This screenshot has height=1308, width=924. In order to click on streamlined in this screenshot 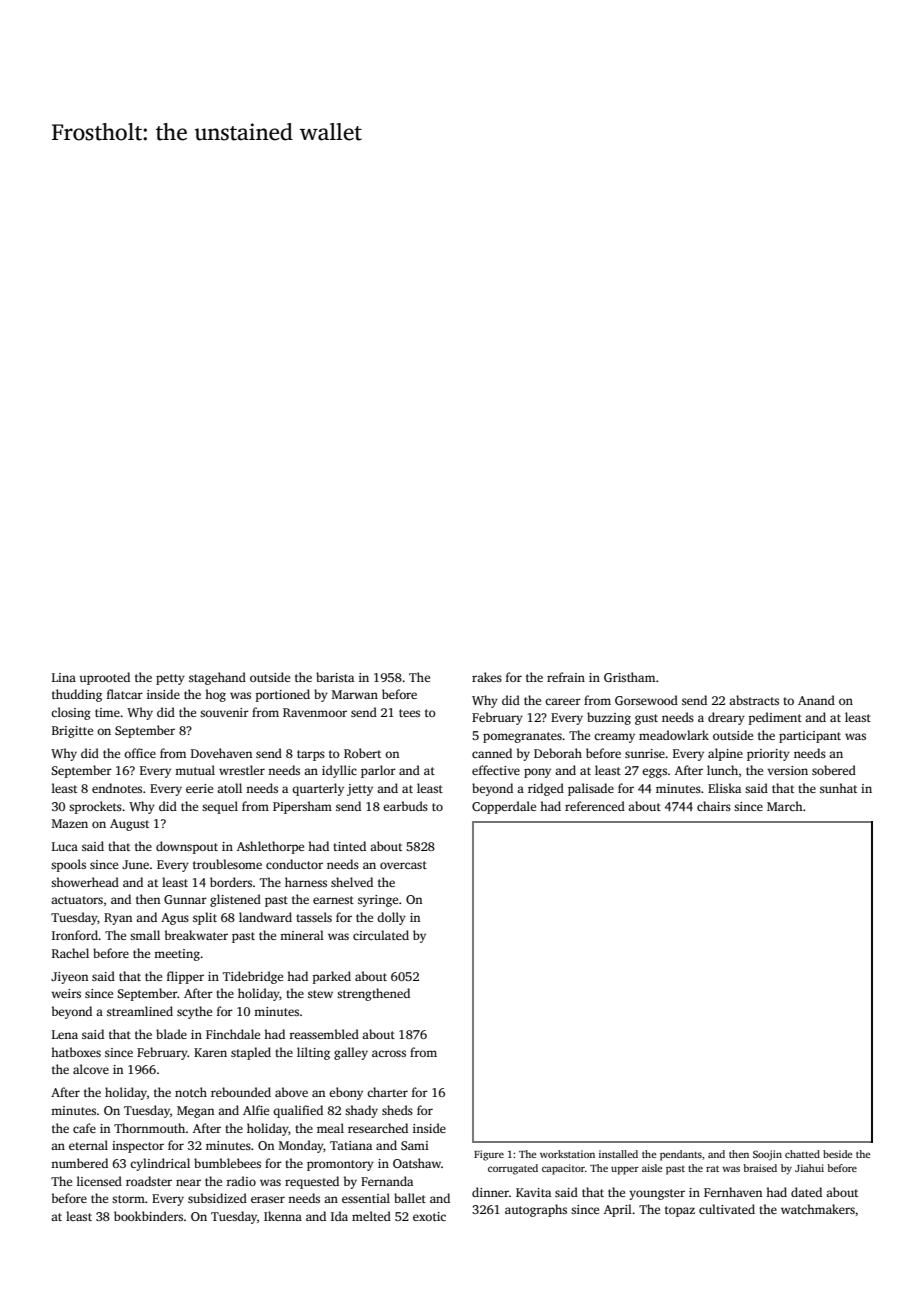, I will do `click(140, 1011)`.
